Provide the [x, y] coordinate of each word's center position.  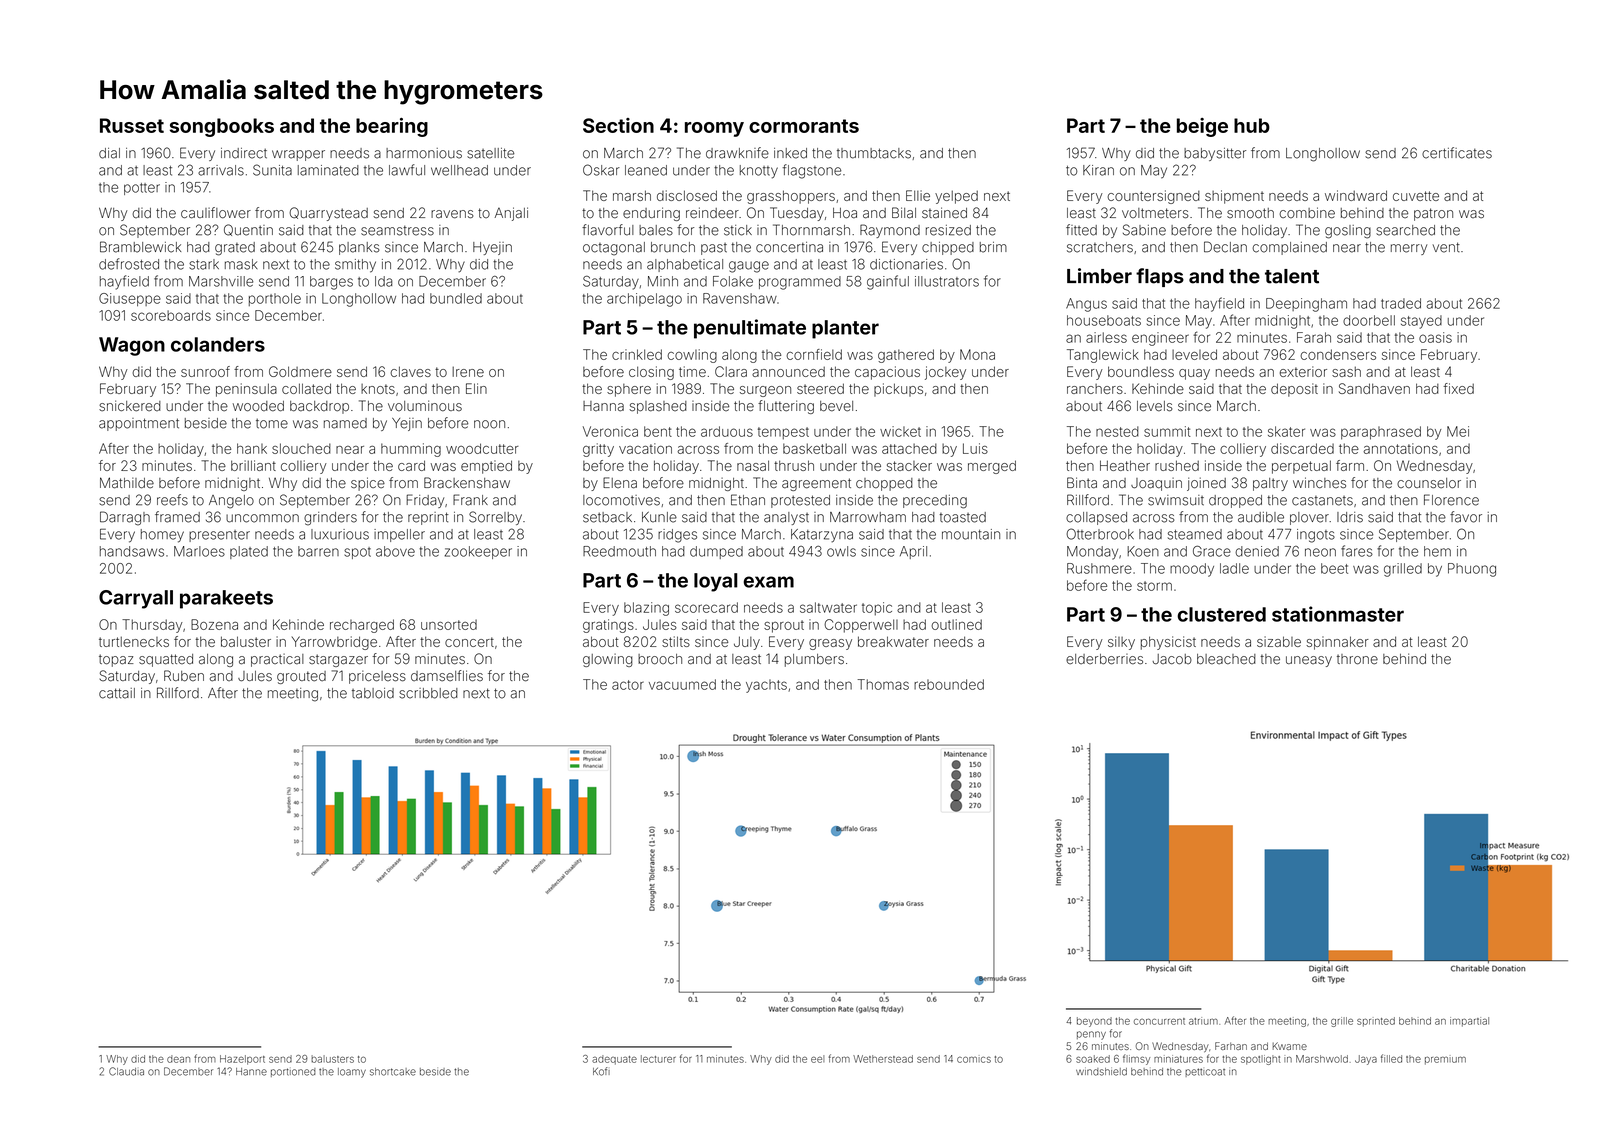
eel [817, 1059]
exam [768, 582]
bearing [392, 127]
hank [252, 448]
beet [1334, 568]
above [395, 551]
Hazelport [242, 1060]
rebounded [949, 684]
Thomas [883, 684]
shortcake [393, 1072]
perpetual [1301, 467]
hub [1252, 125]
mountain [971, 534]
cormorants [804, 126]
